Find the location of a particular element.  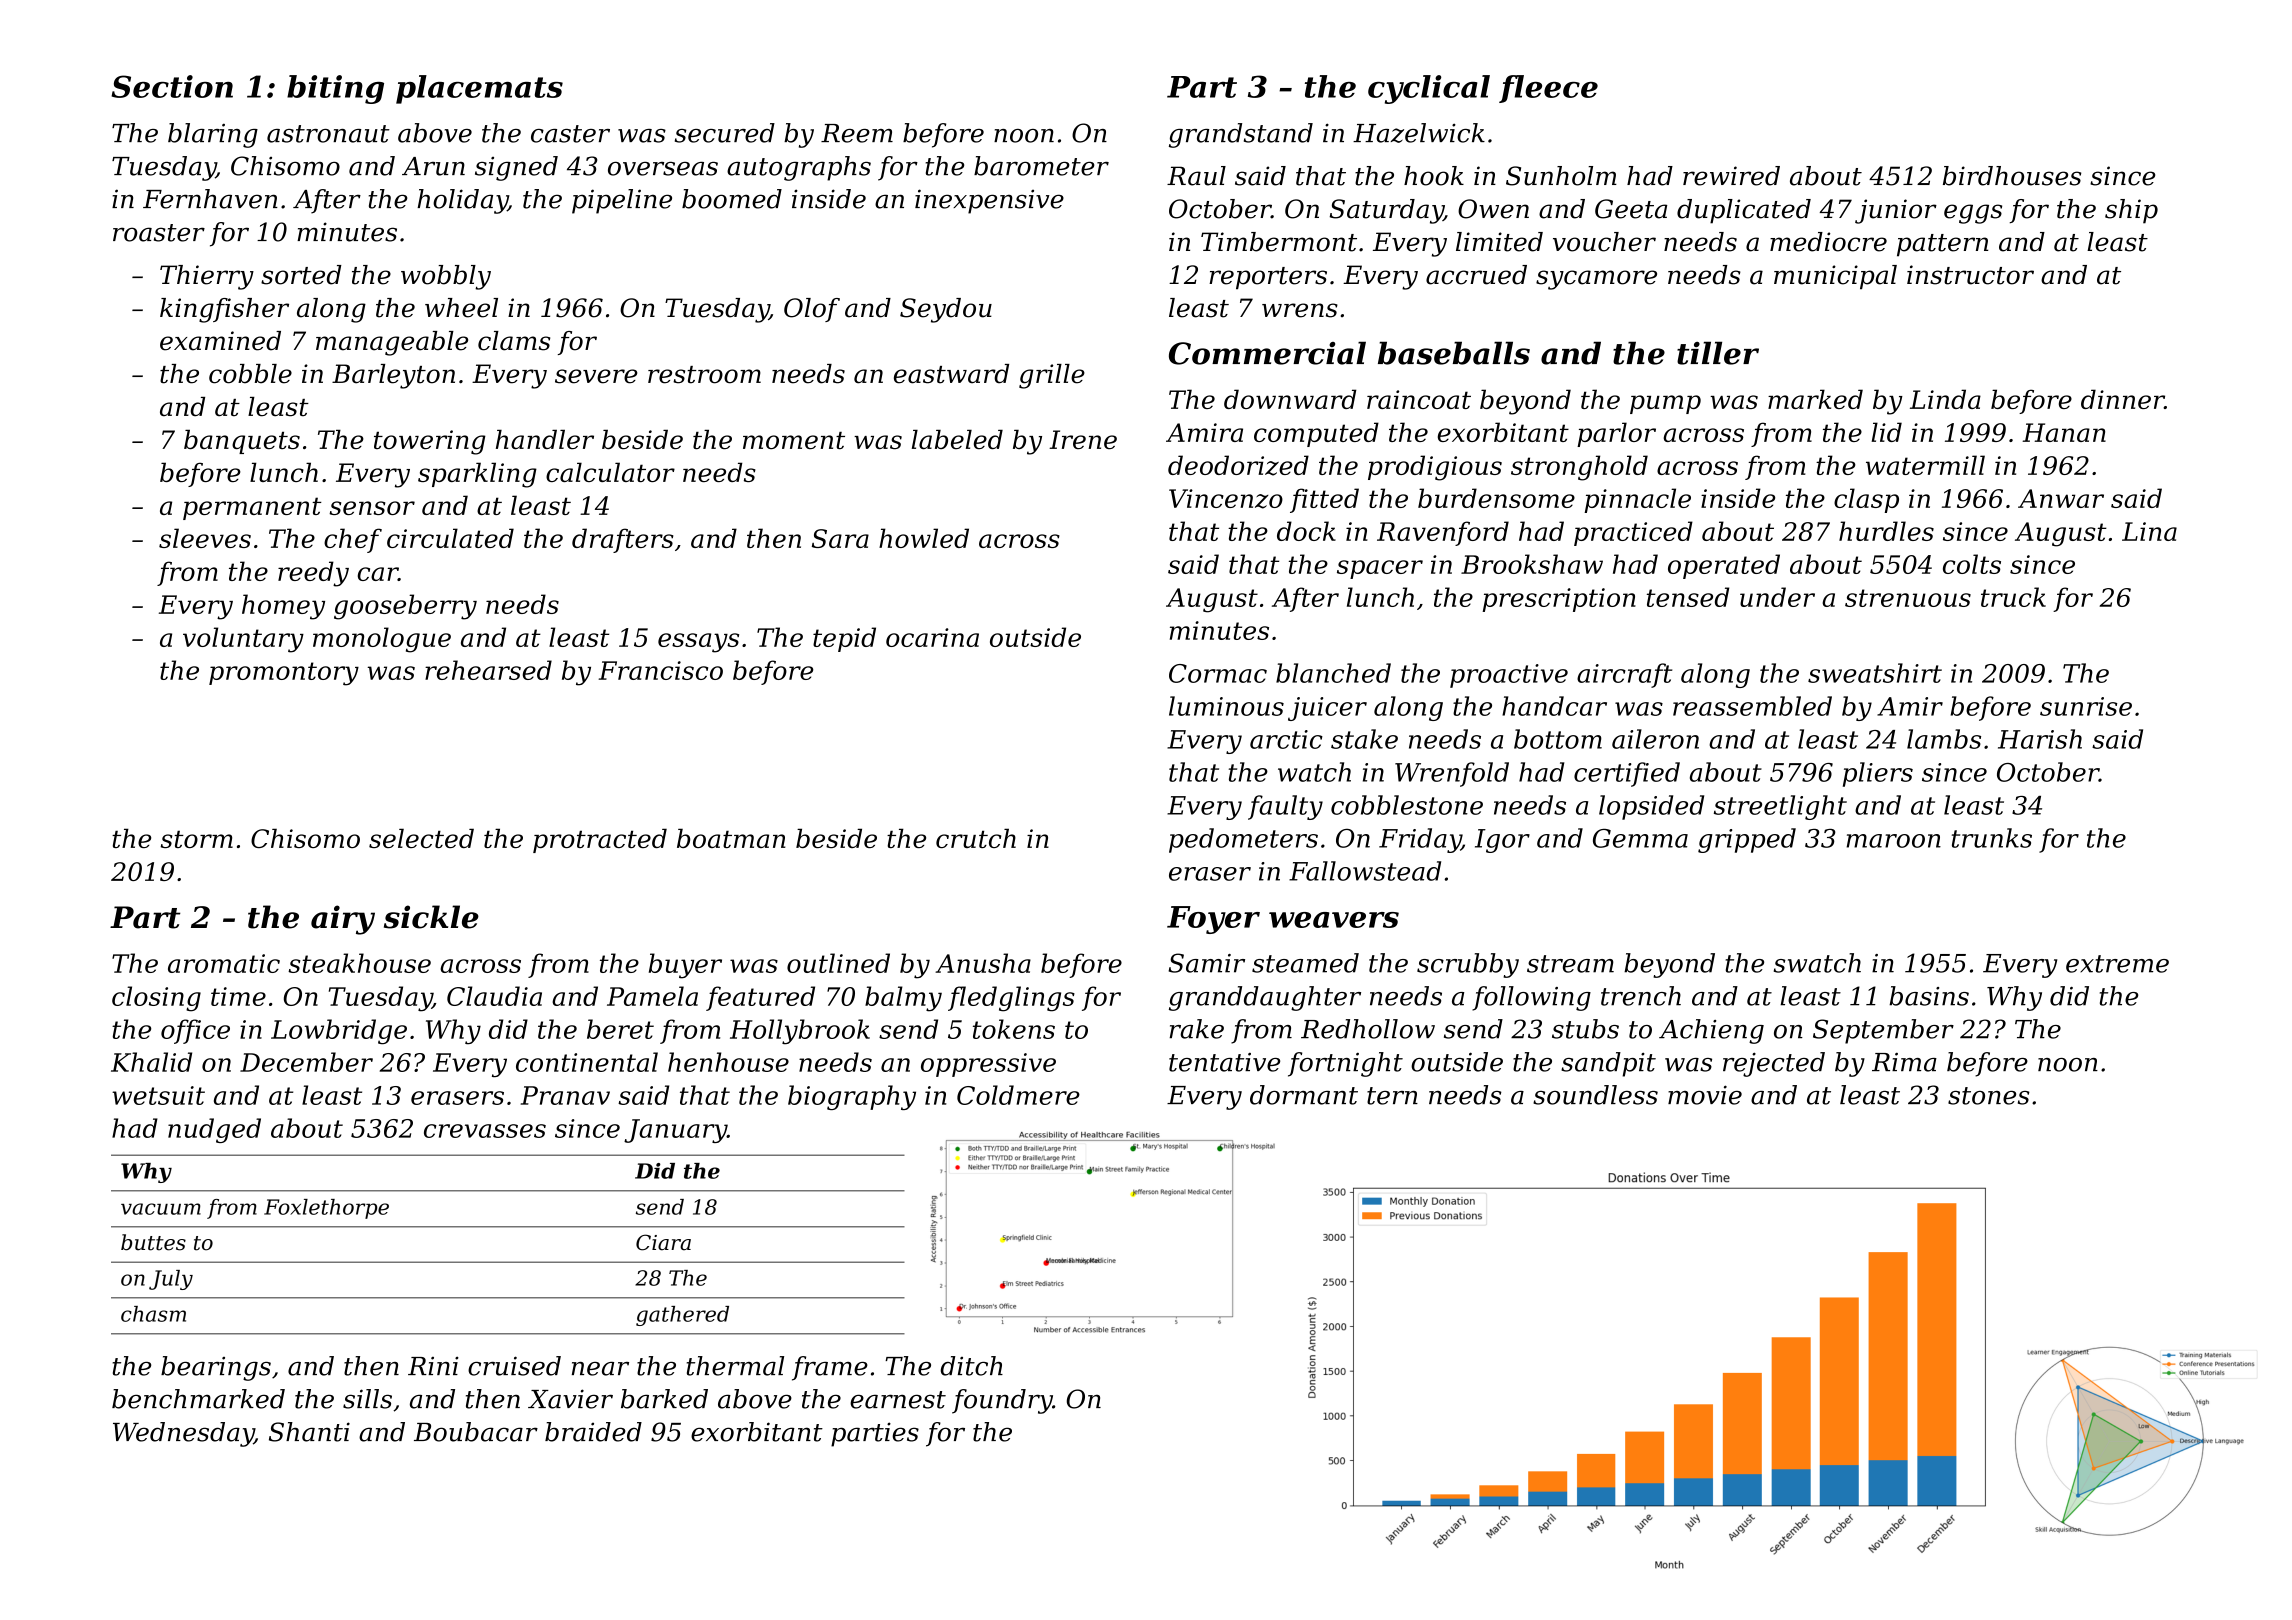

foundry is located at coordinates (1002, 1401).
